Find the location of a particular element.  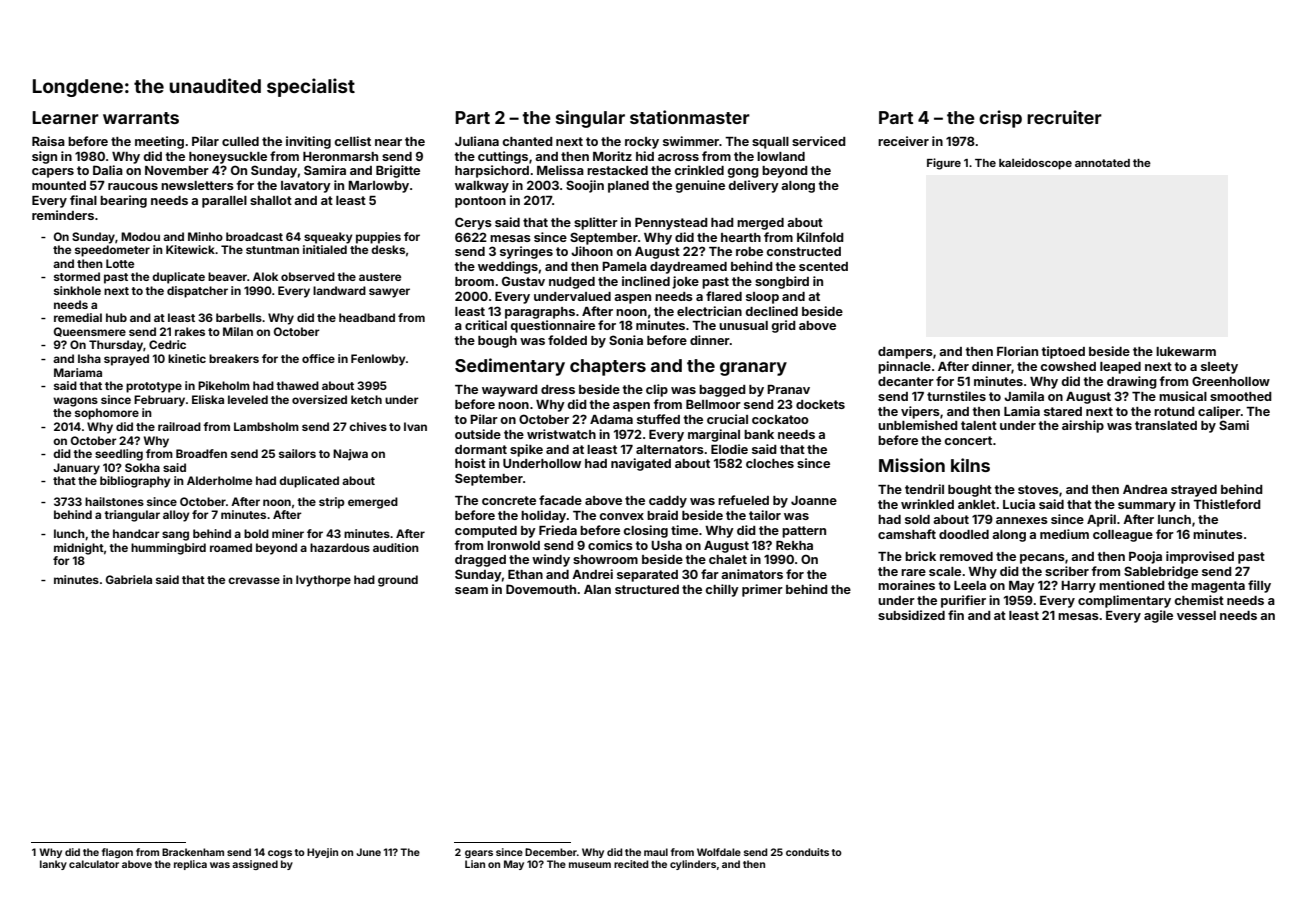

meeting is located at coordinates (159, 142).
